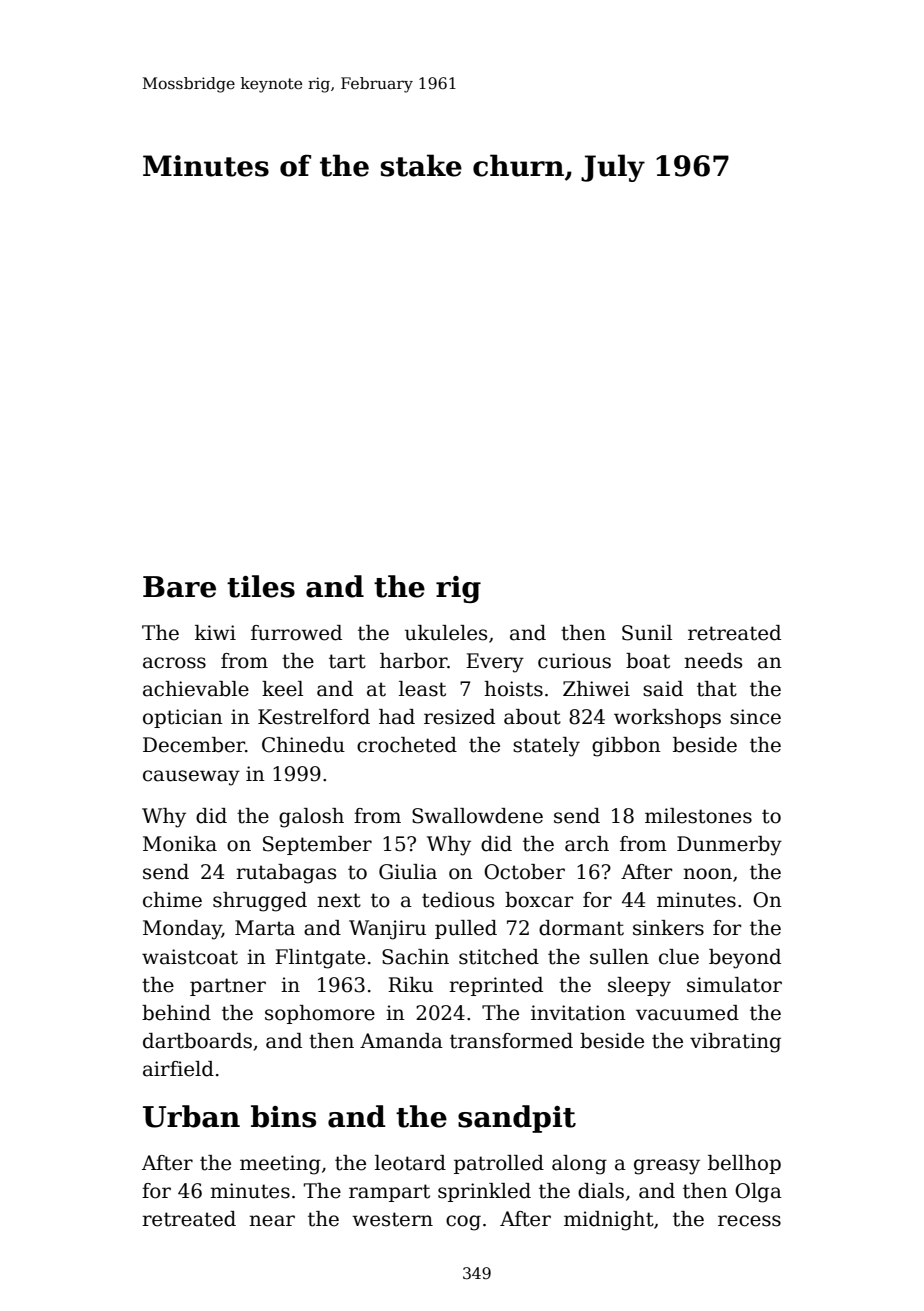  Describe the element at coordinates (180, 844) in the page. I see `Monika` at that location.
